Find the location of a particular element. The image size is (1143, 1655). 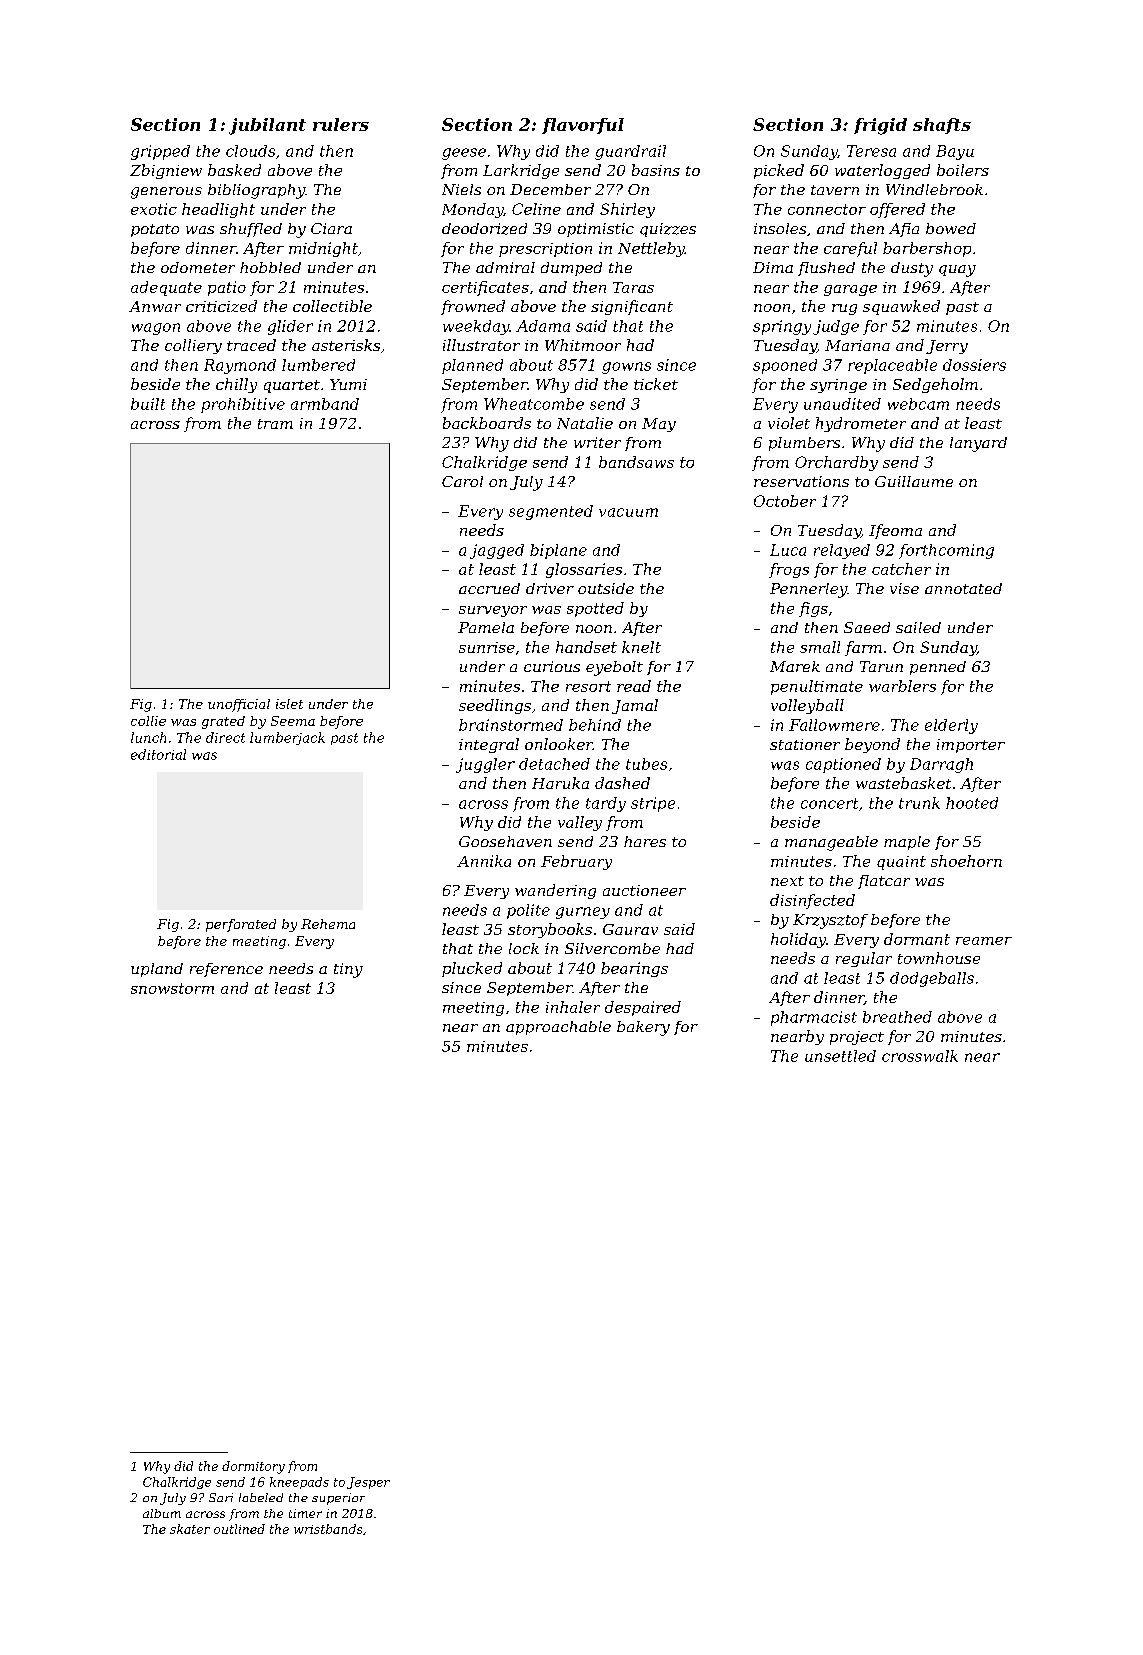

exotic is located at coordinates (154, 209).
